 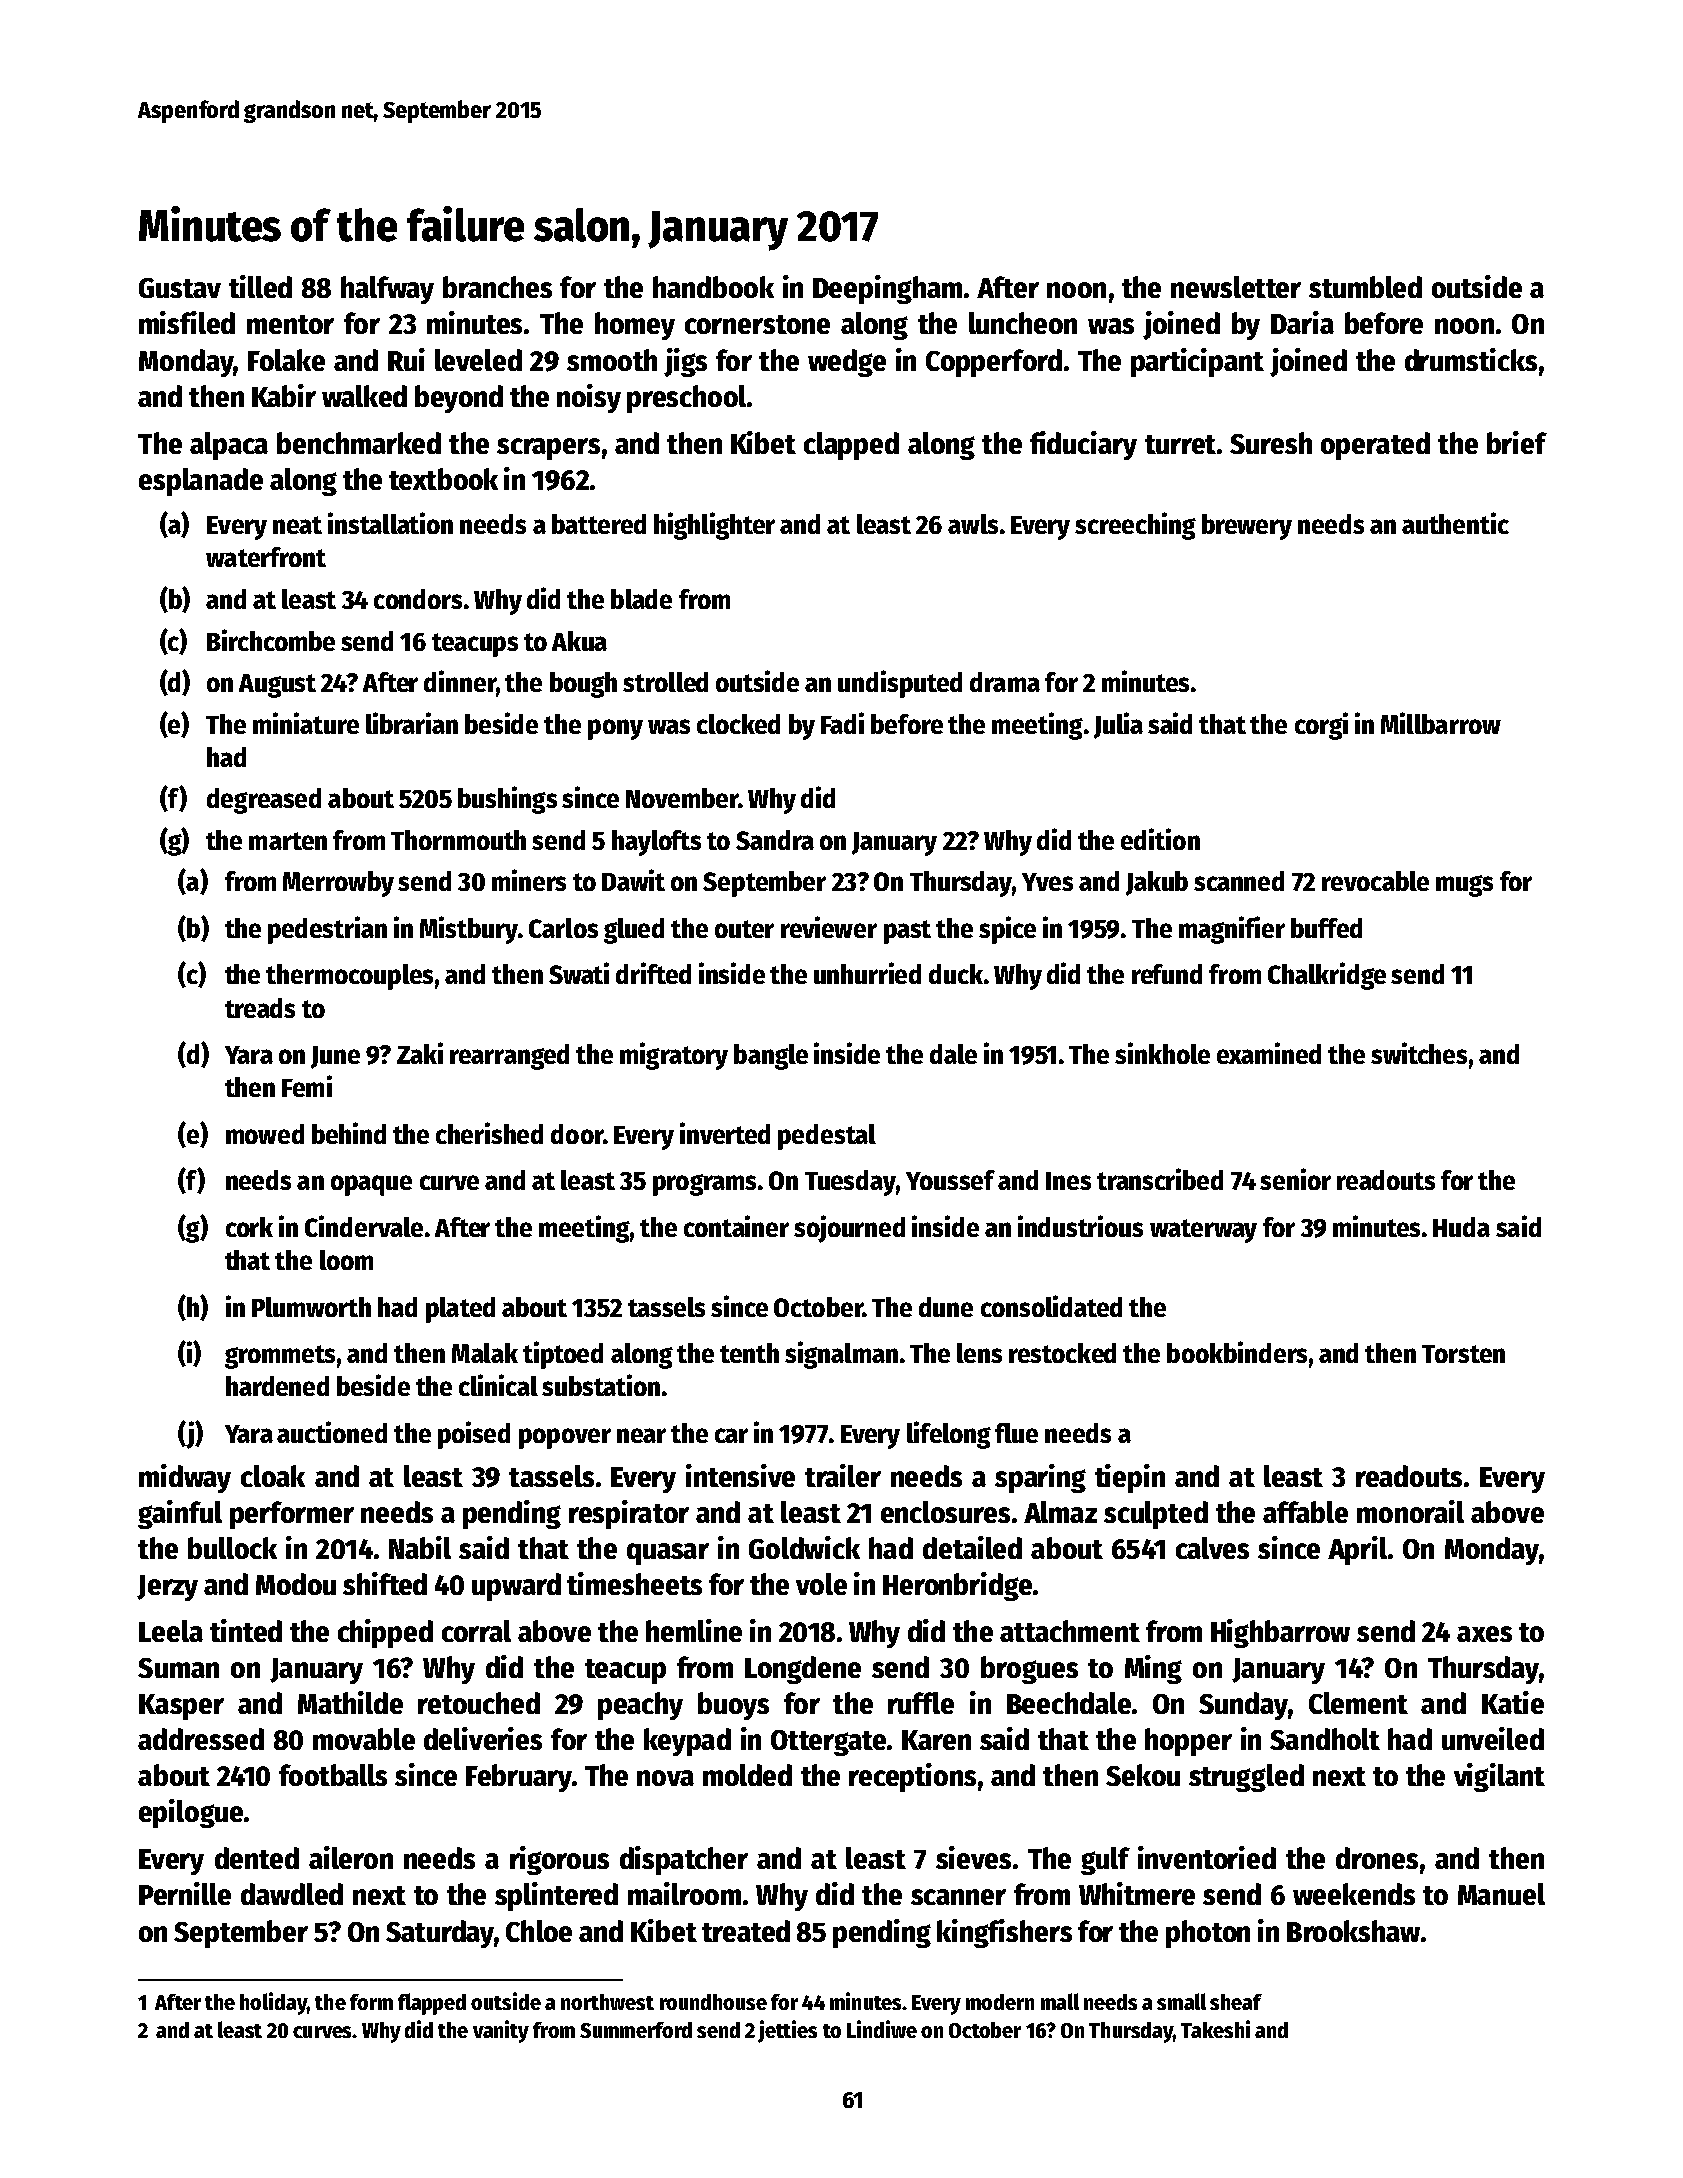 What do you see at coordinates (273, 2003) in the page?
I see `holiday` at bounding box center [273, 2003].
